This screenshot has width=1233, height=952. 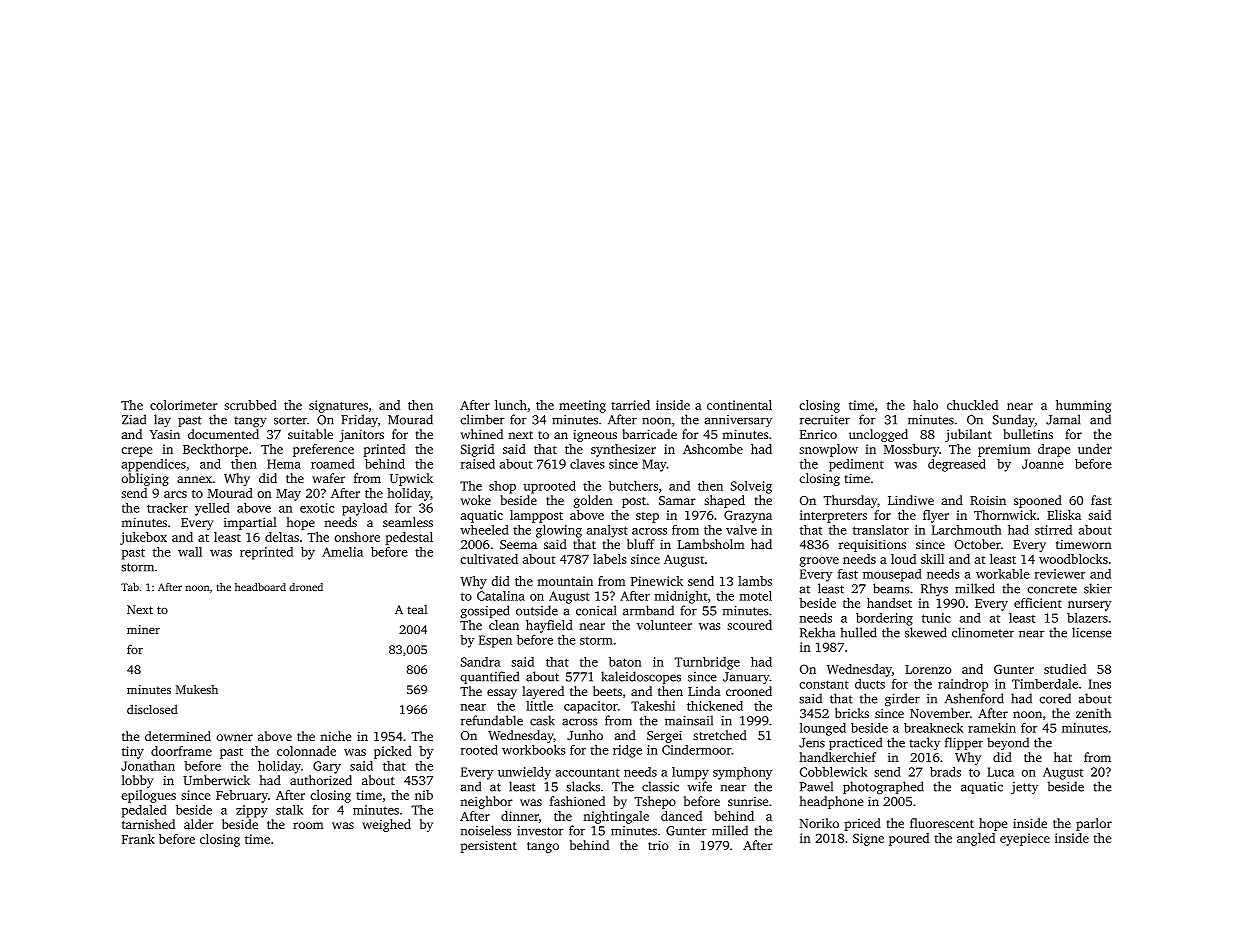 What do you see at coordinates (925, 405) in the screenshot?
I see `halo` at bounding box center [925, 405].
